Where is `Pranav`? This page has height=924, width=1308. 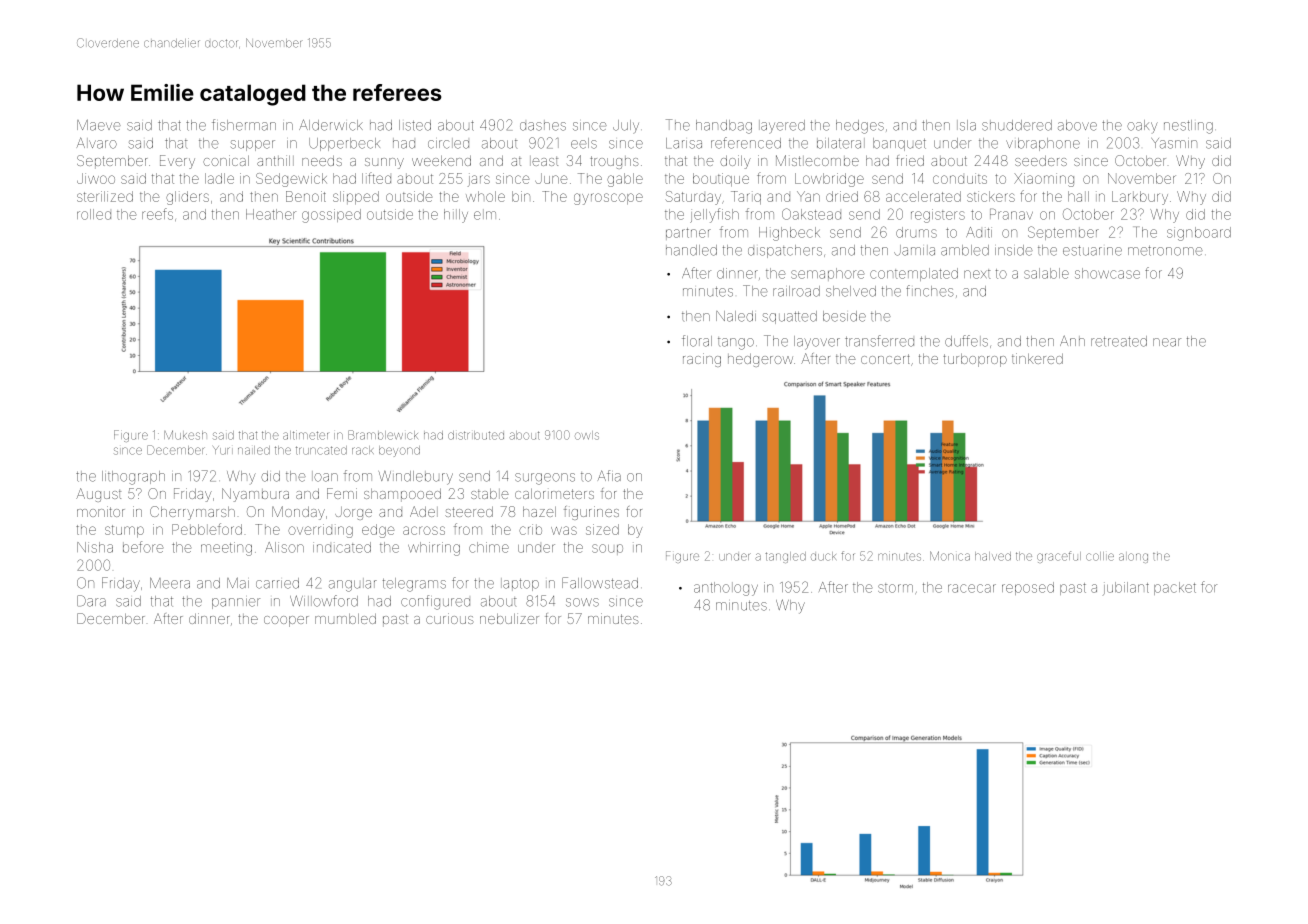
Pranav is located at coordinates (1011, 214).
